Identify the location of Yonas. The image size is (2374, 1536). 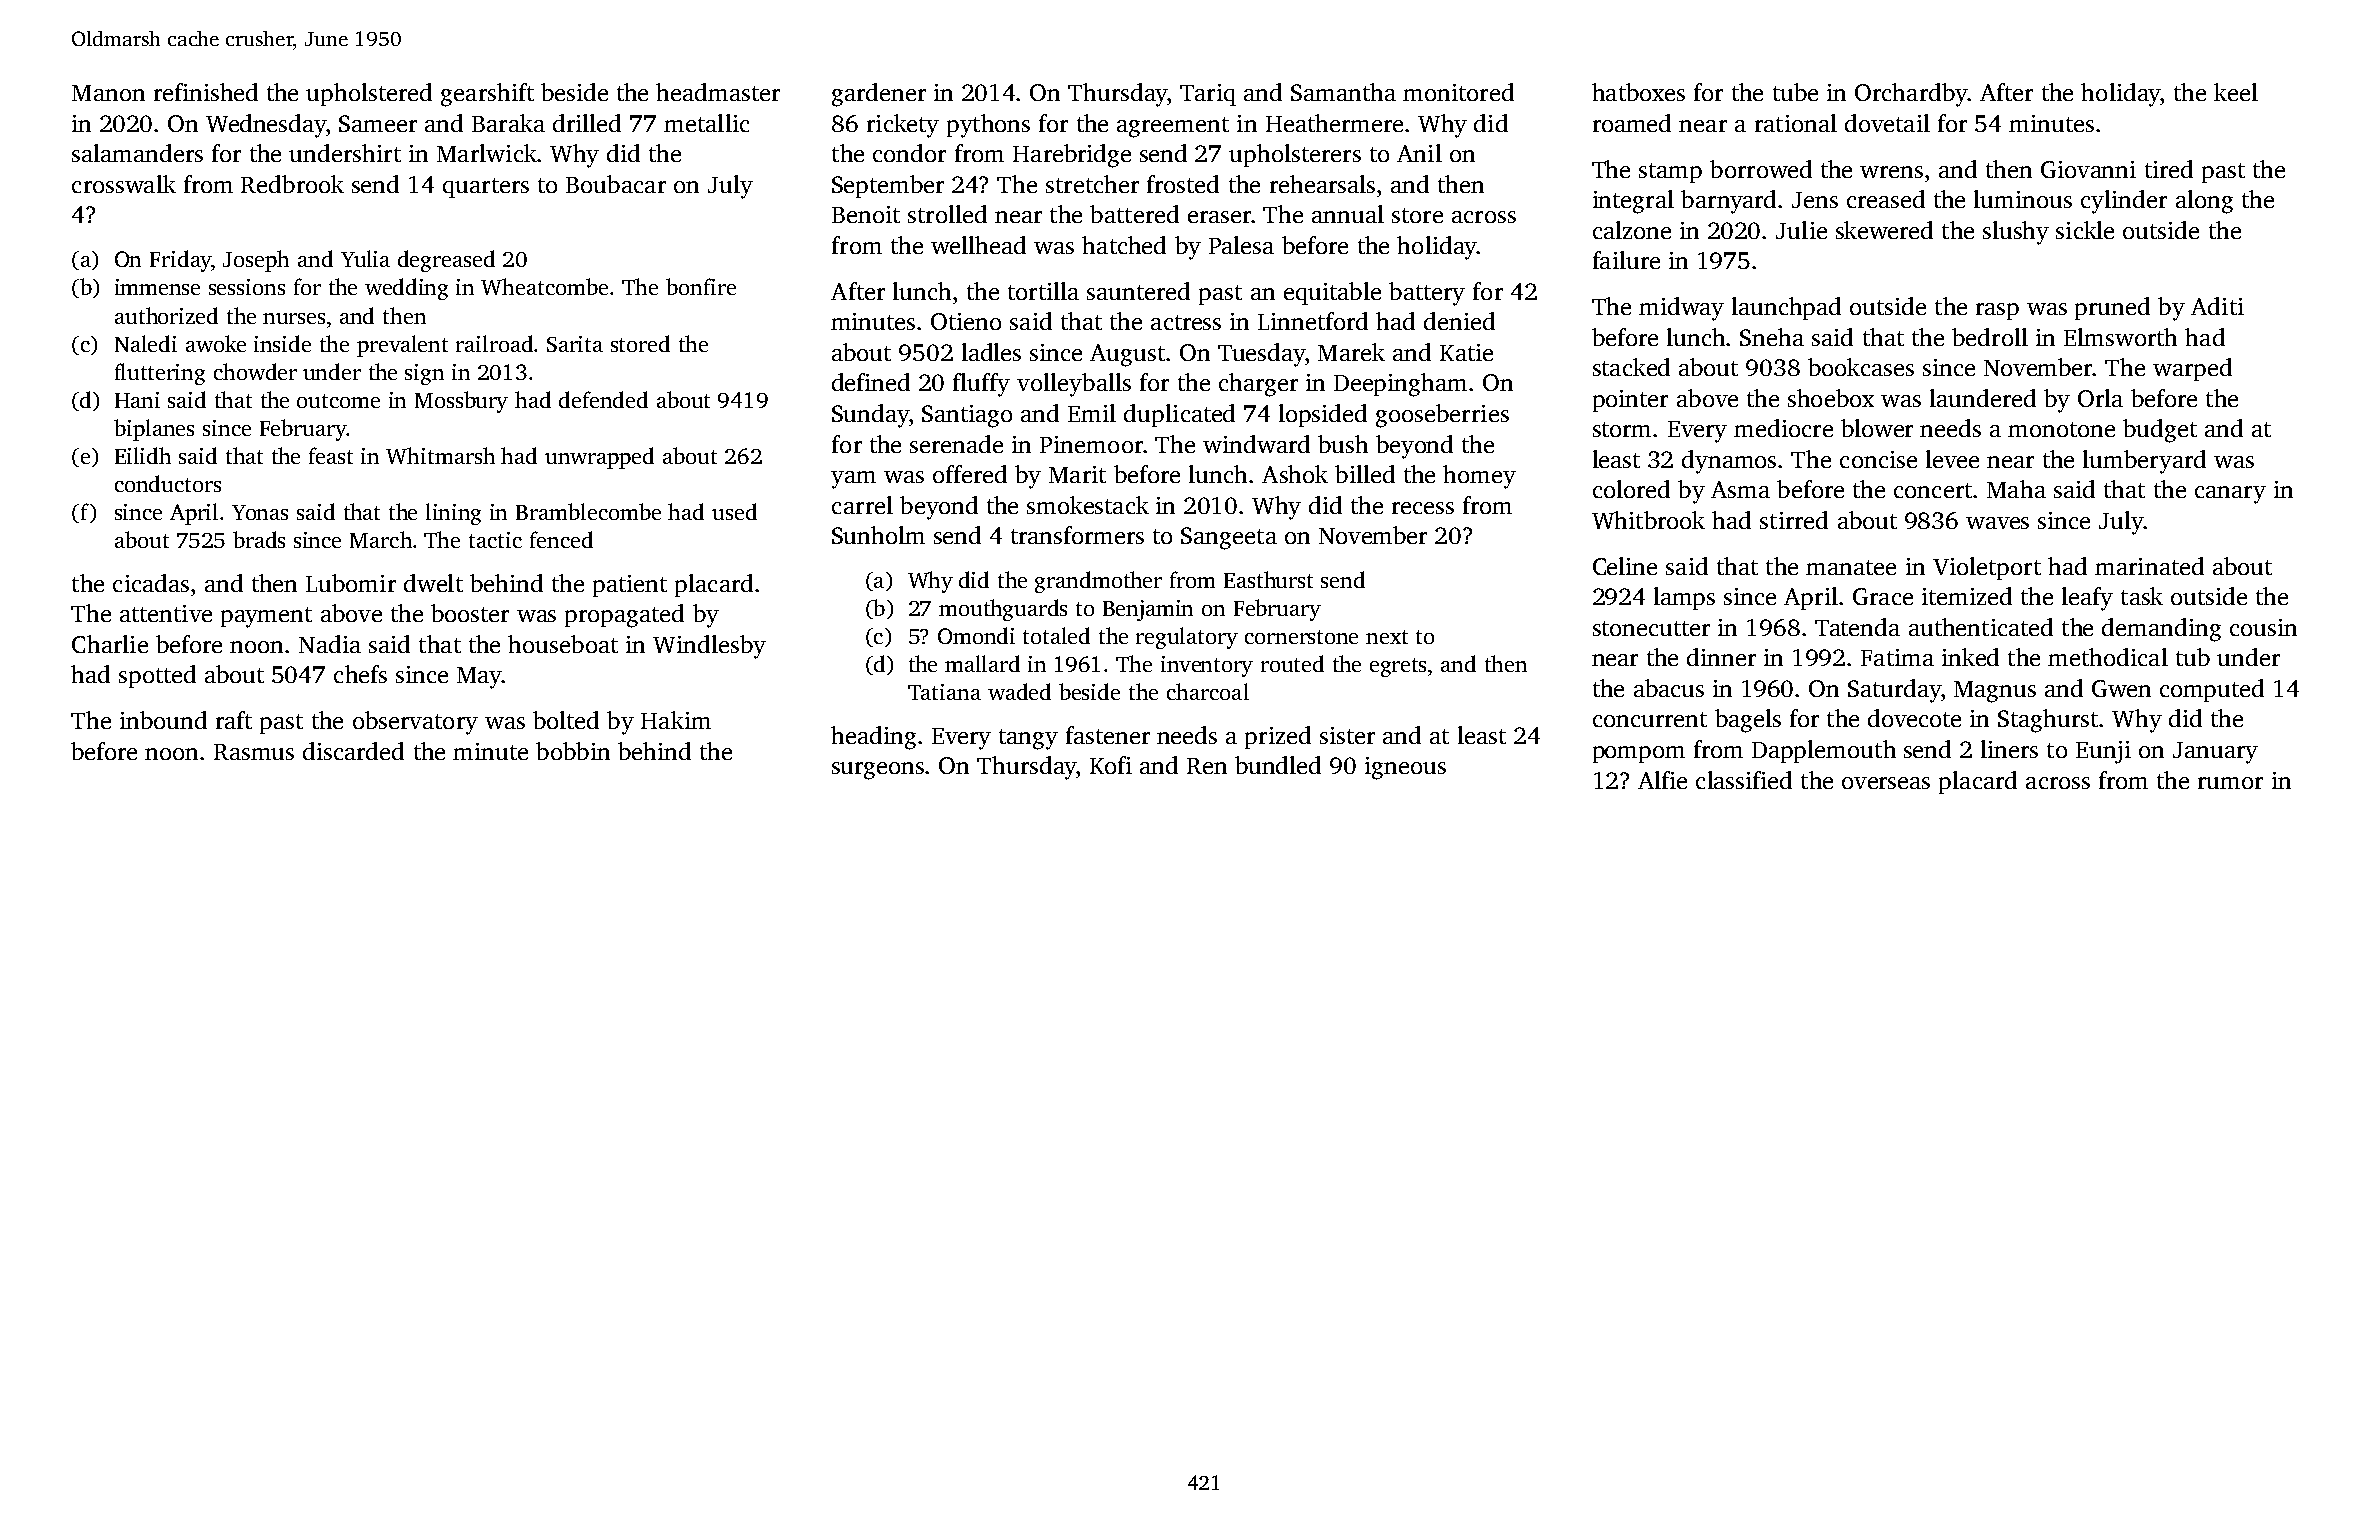
(260, 512).
